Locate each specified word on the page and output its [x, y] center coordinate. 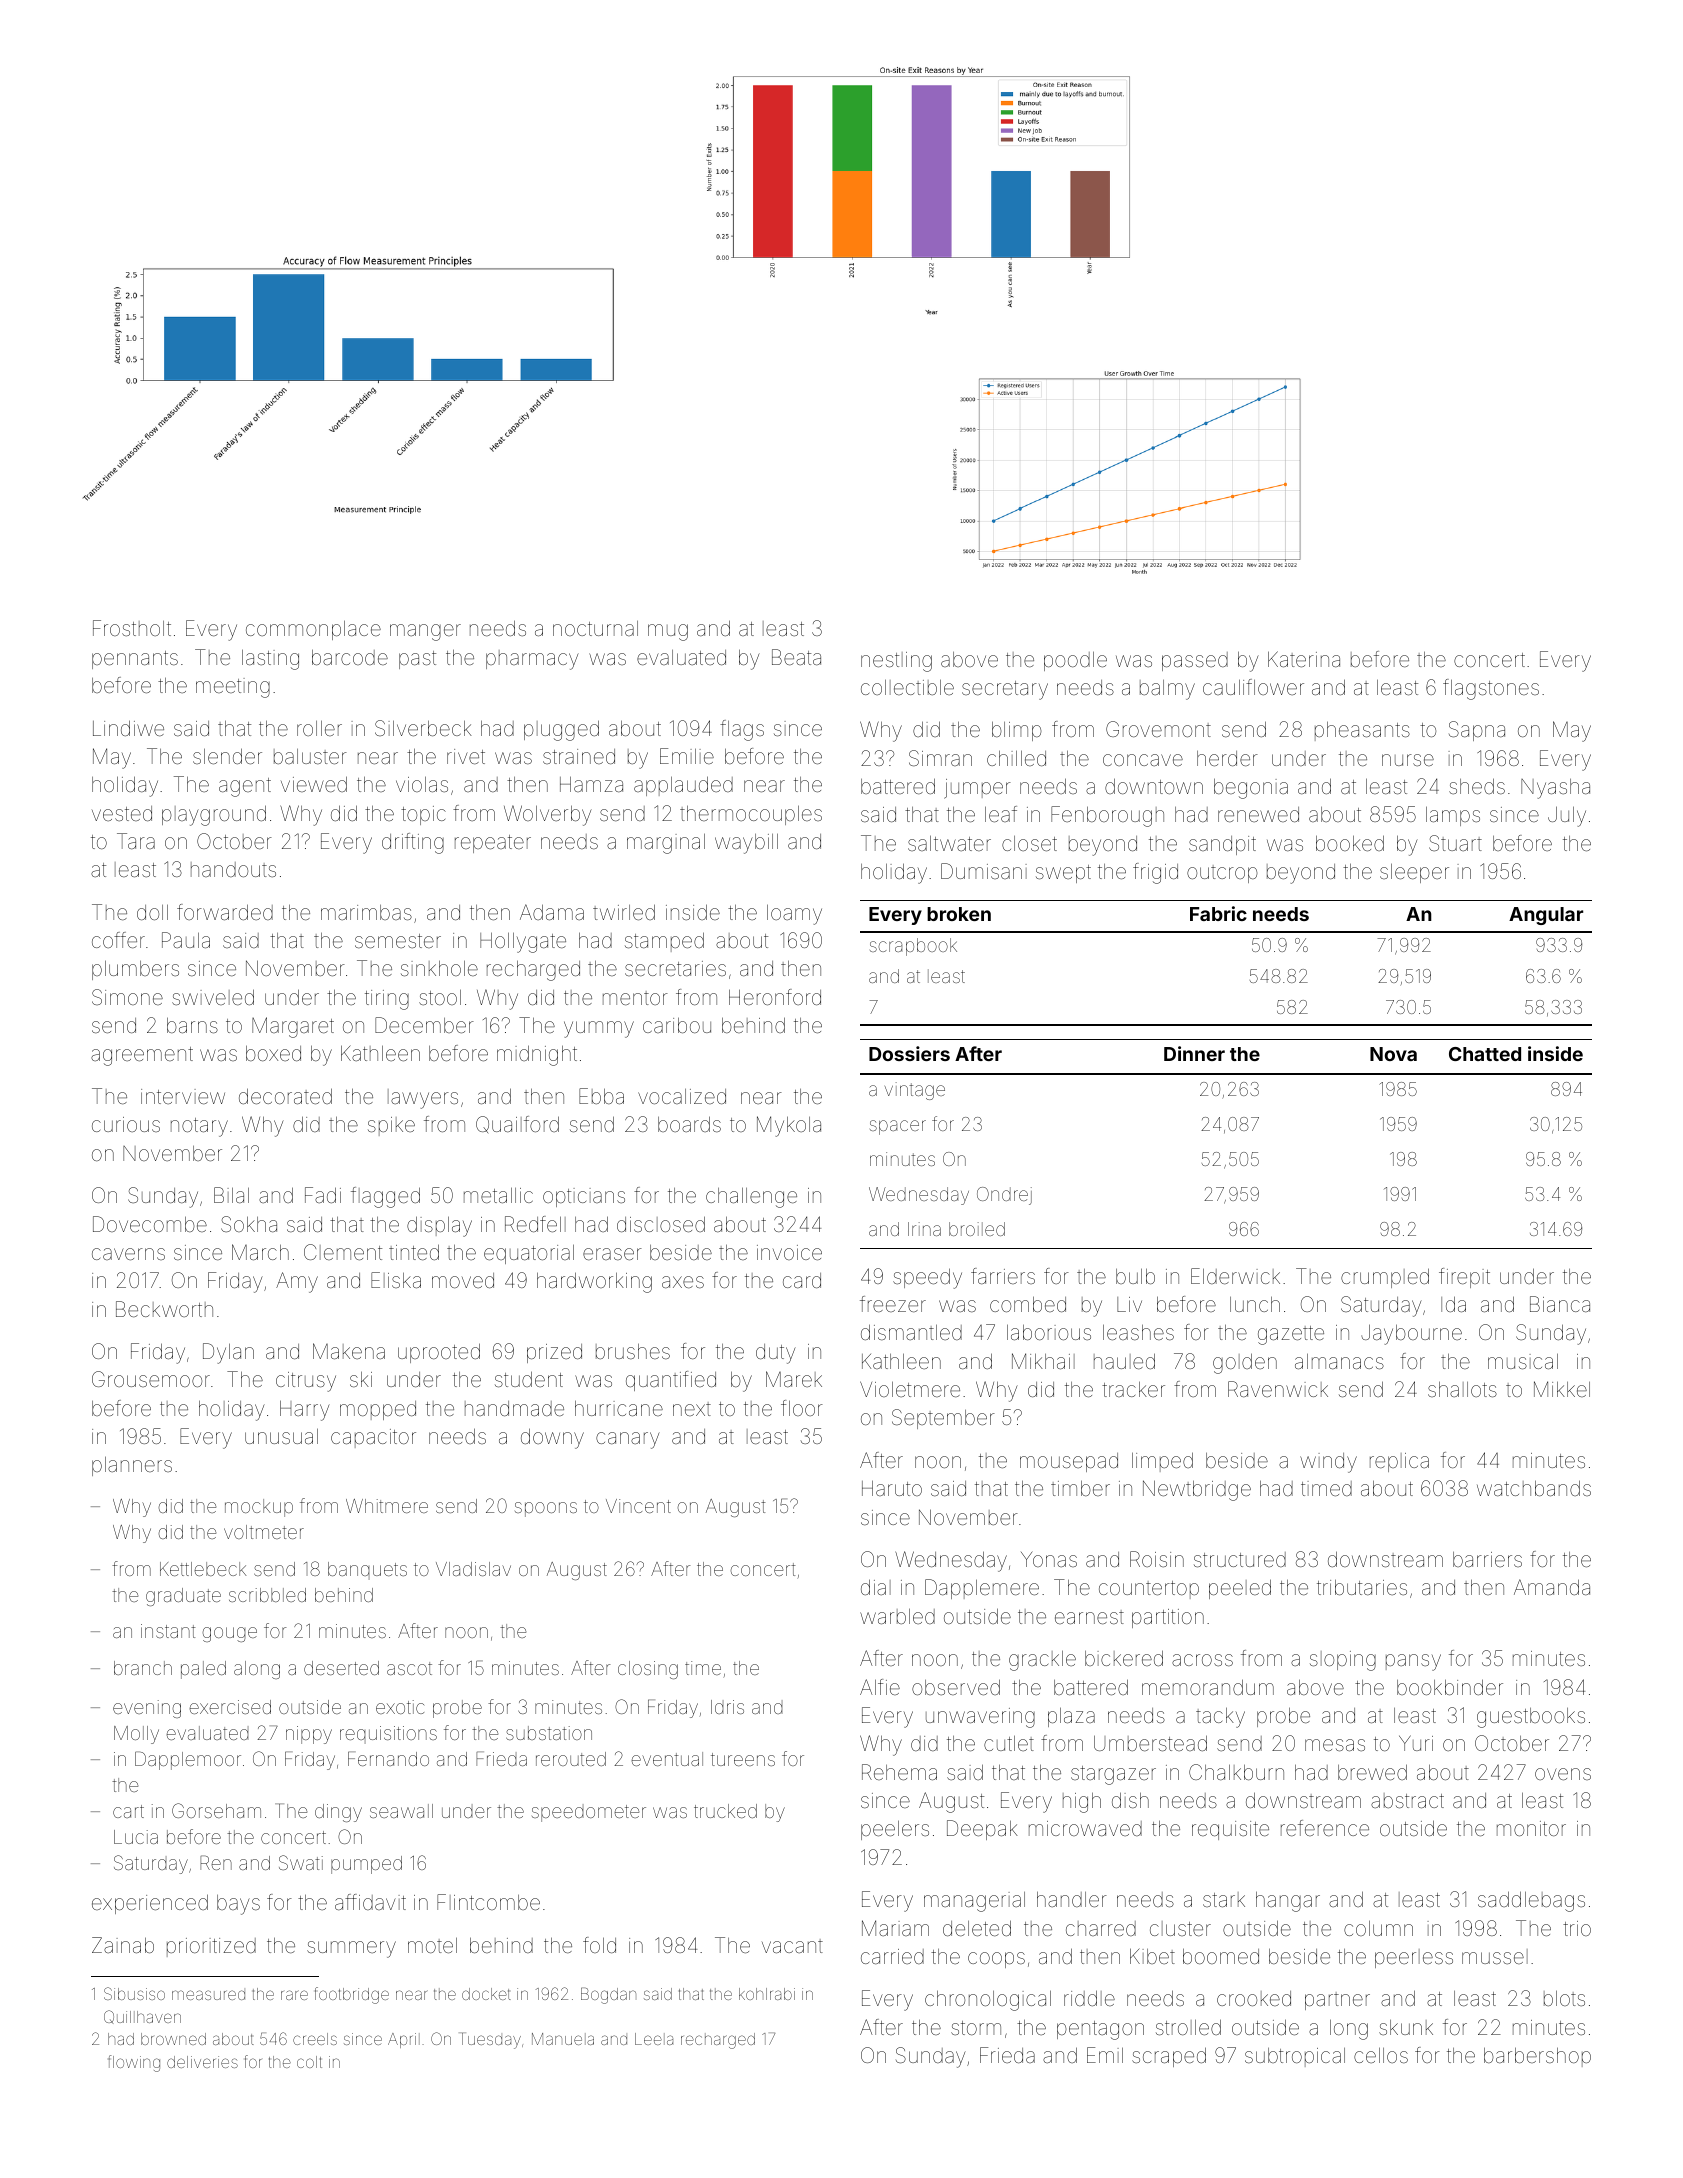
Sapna [1477, 731]
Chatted [1485, 1054]
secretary [1005, 690]
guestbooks [1531, 1718]
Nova [1393, 1054]
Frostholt [132, 628]
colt [309, 2062]
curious [126, 1124]
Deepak [982, 1830]
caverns [128, 1254]
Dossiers [909, 1053]
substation [549, 1733]
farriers [1003, 1276]
